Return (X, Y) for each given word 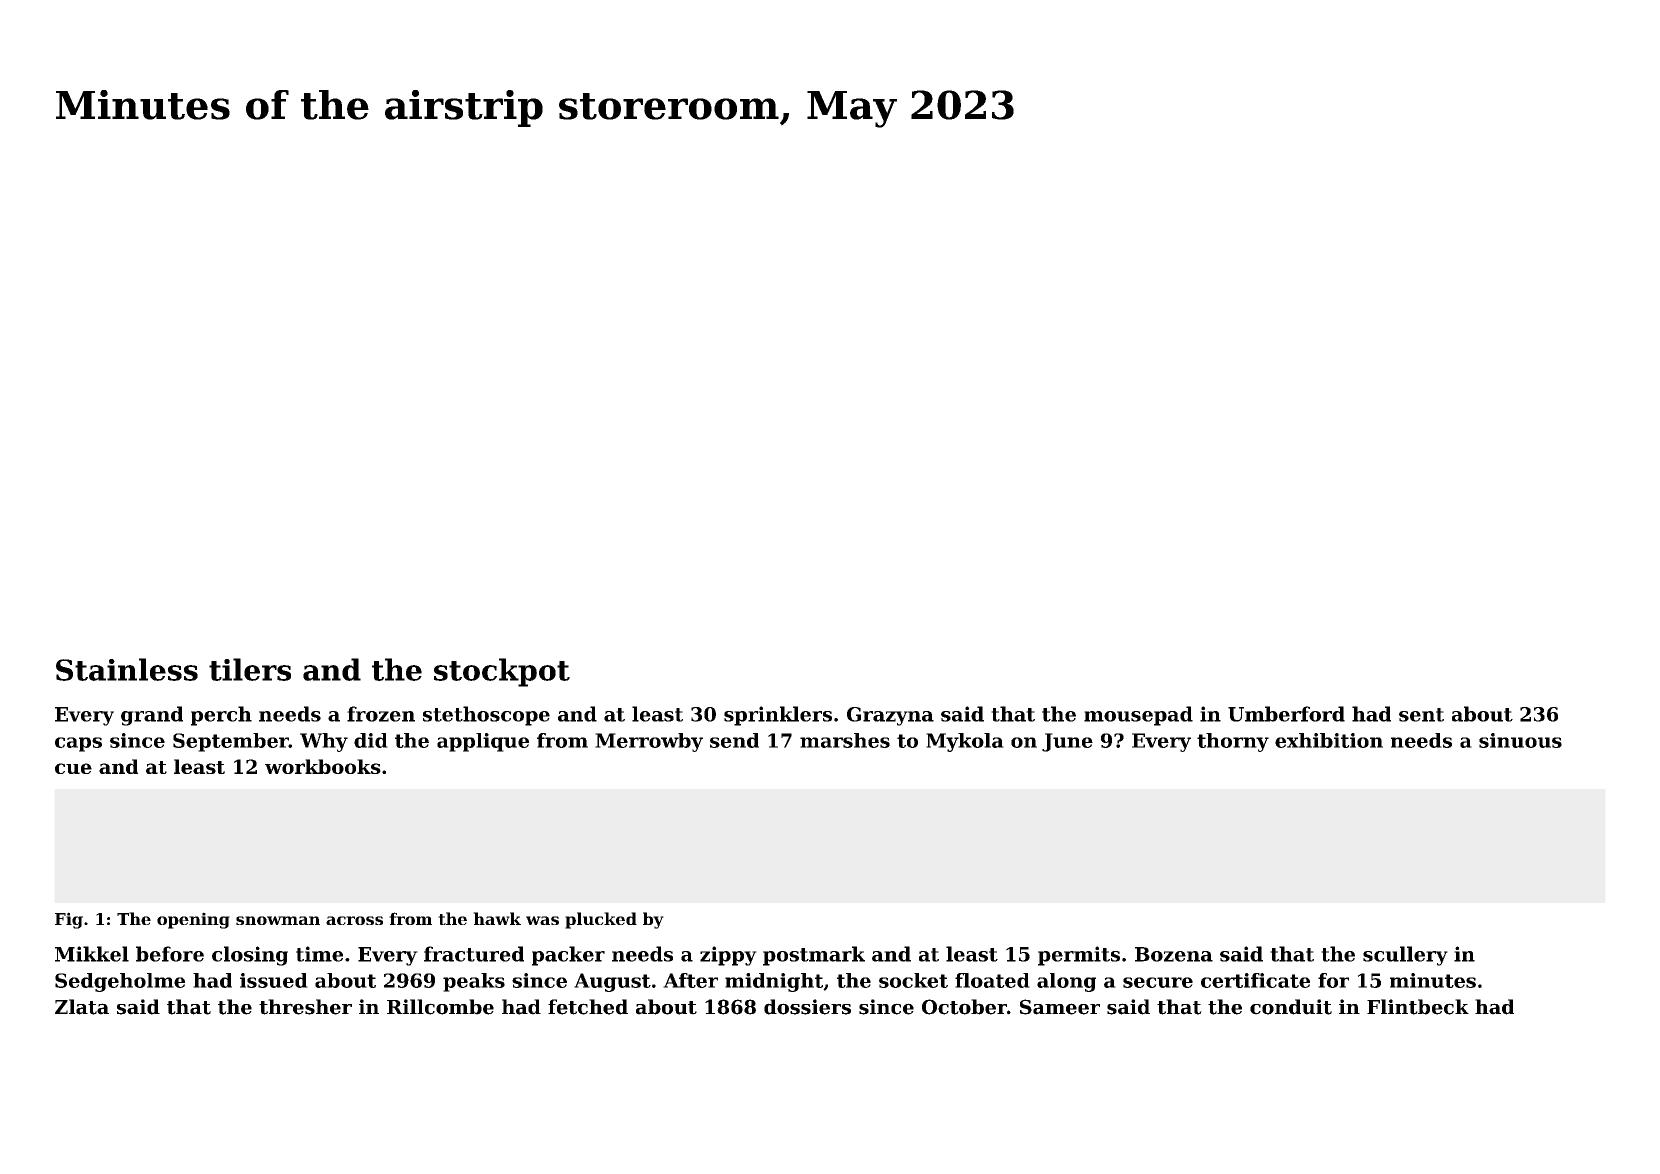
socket (913, 980)
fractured (474, 954)
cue (73, 768)
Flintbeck (1418, 1007)
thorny (1233, 742)
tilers (250, 669)
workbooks (323, 766)
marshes (845, 740)
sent (1421, 715)
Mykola (965, 742)
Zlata (82, 1007)
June (1067, 742)
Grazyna (890, 716)
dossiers (807, 1007)
